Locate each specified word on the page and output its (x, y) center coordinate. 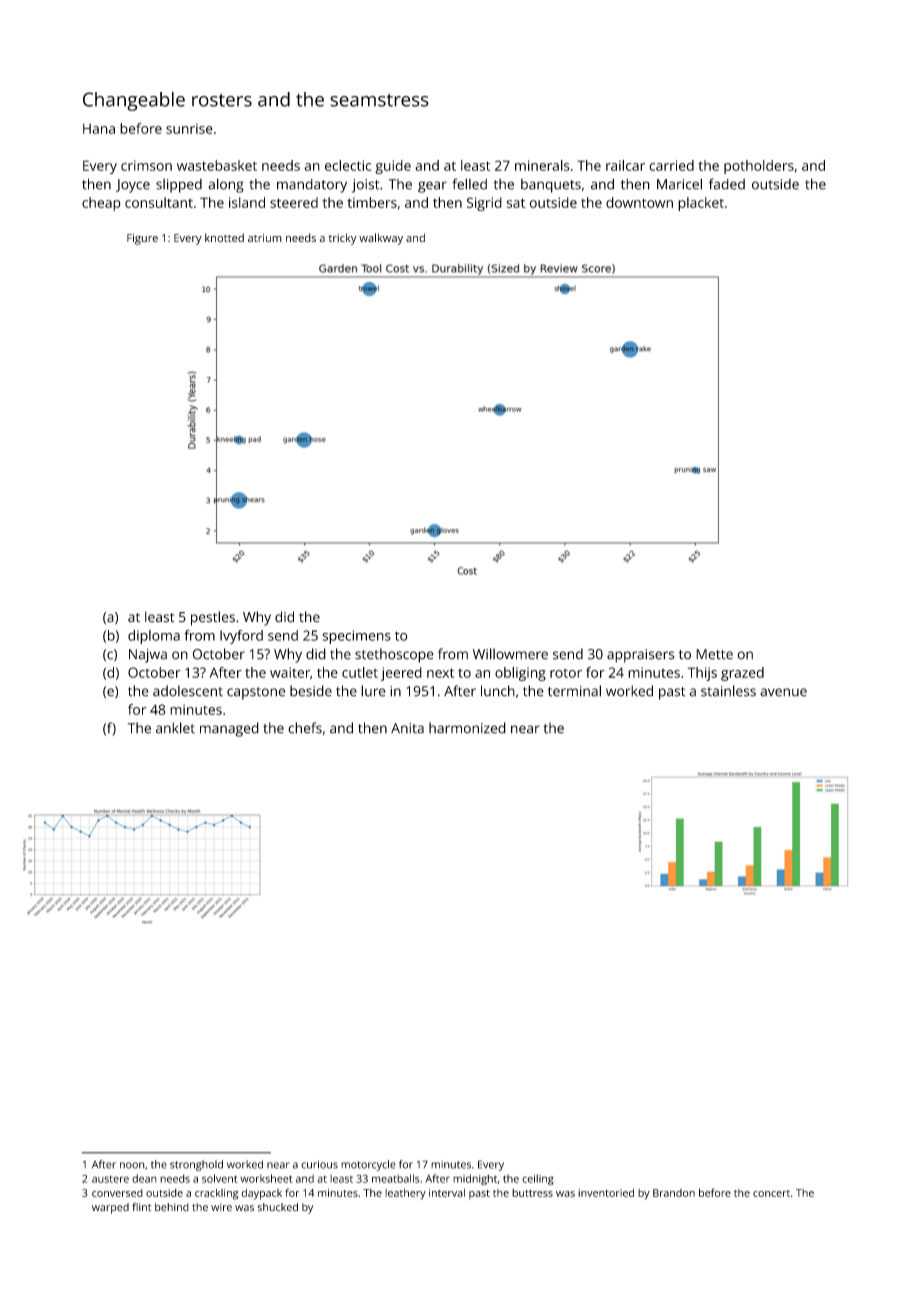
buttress (532, 1193)
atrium (265, 238)
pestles (213, 618)
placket (701, 204)
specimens (357, 637)
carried (671, 165)
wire (221, 1207)
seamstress (379, 100)
